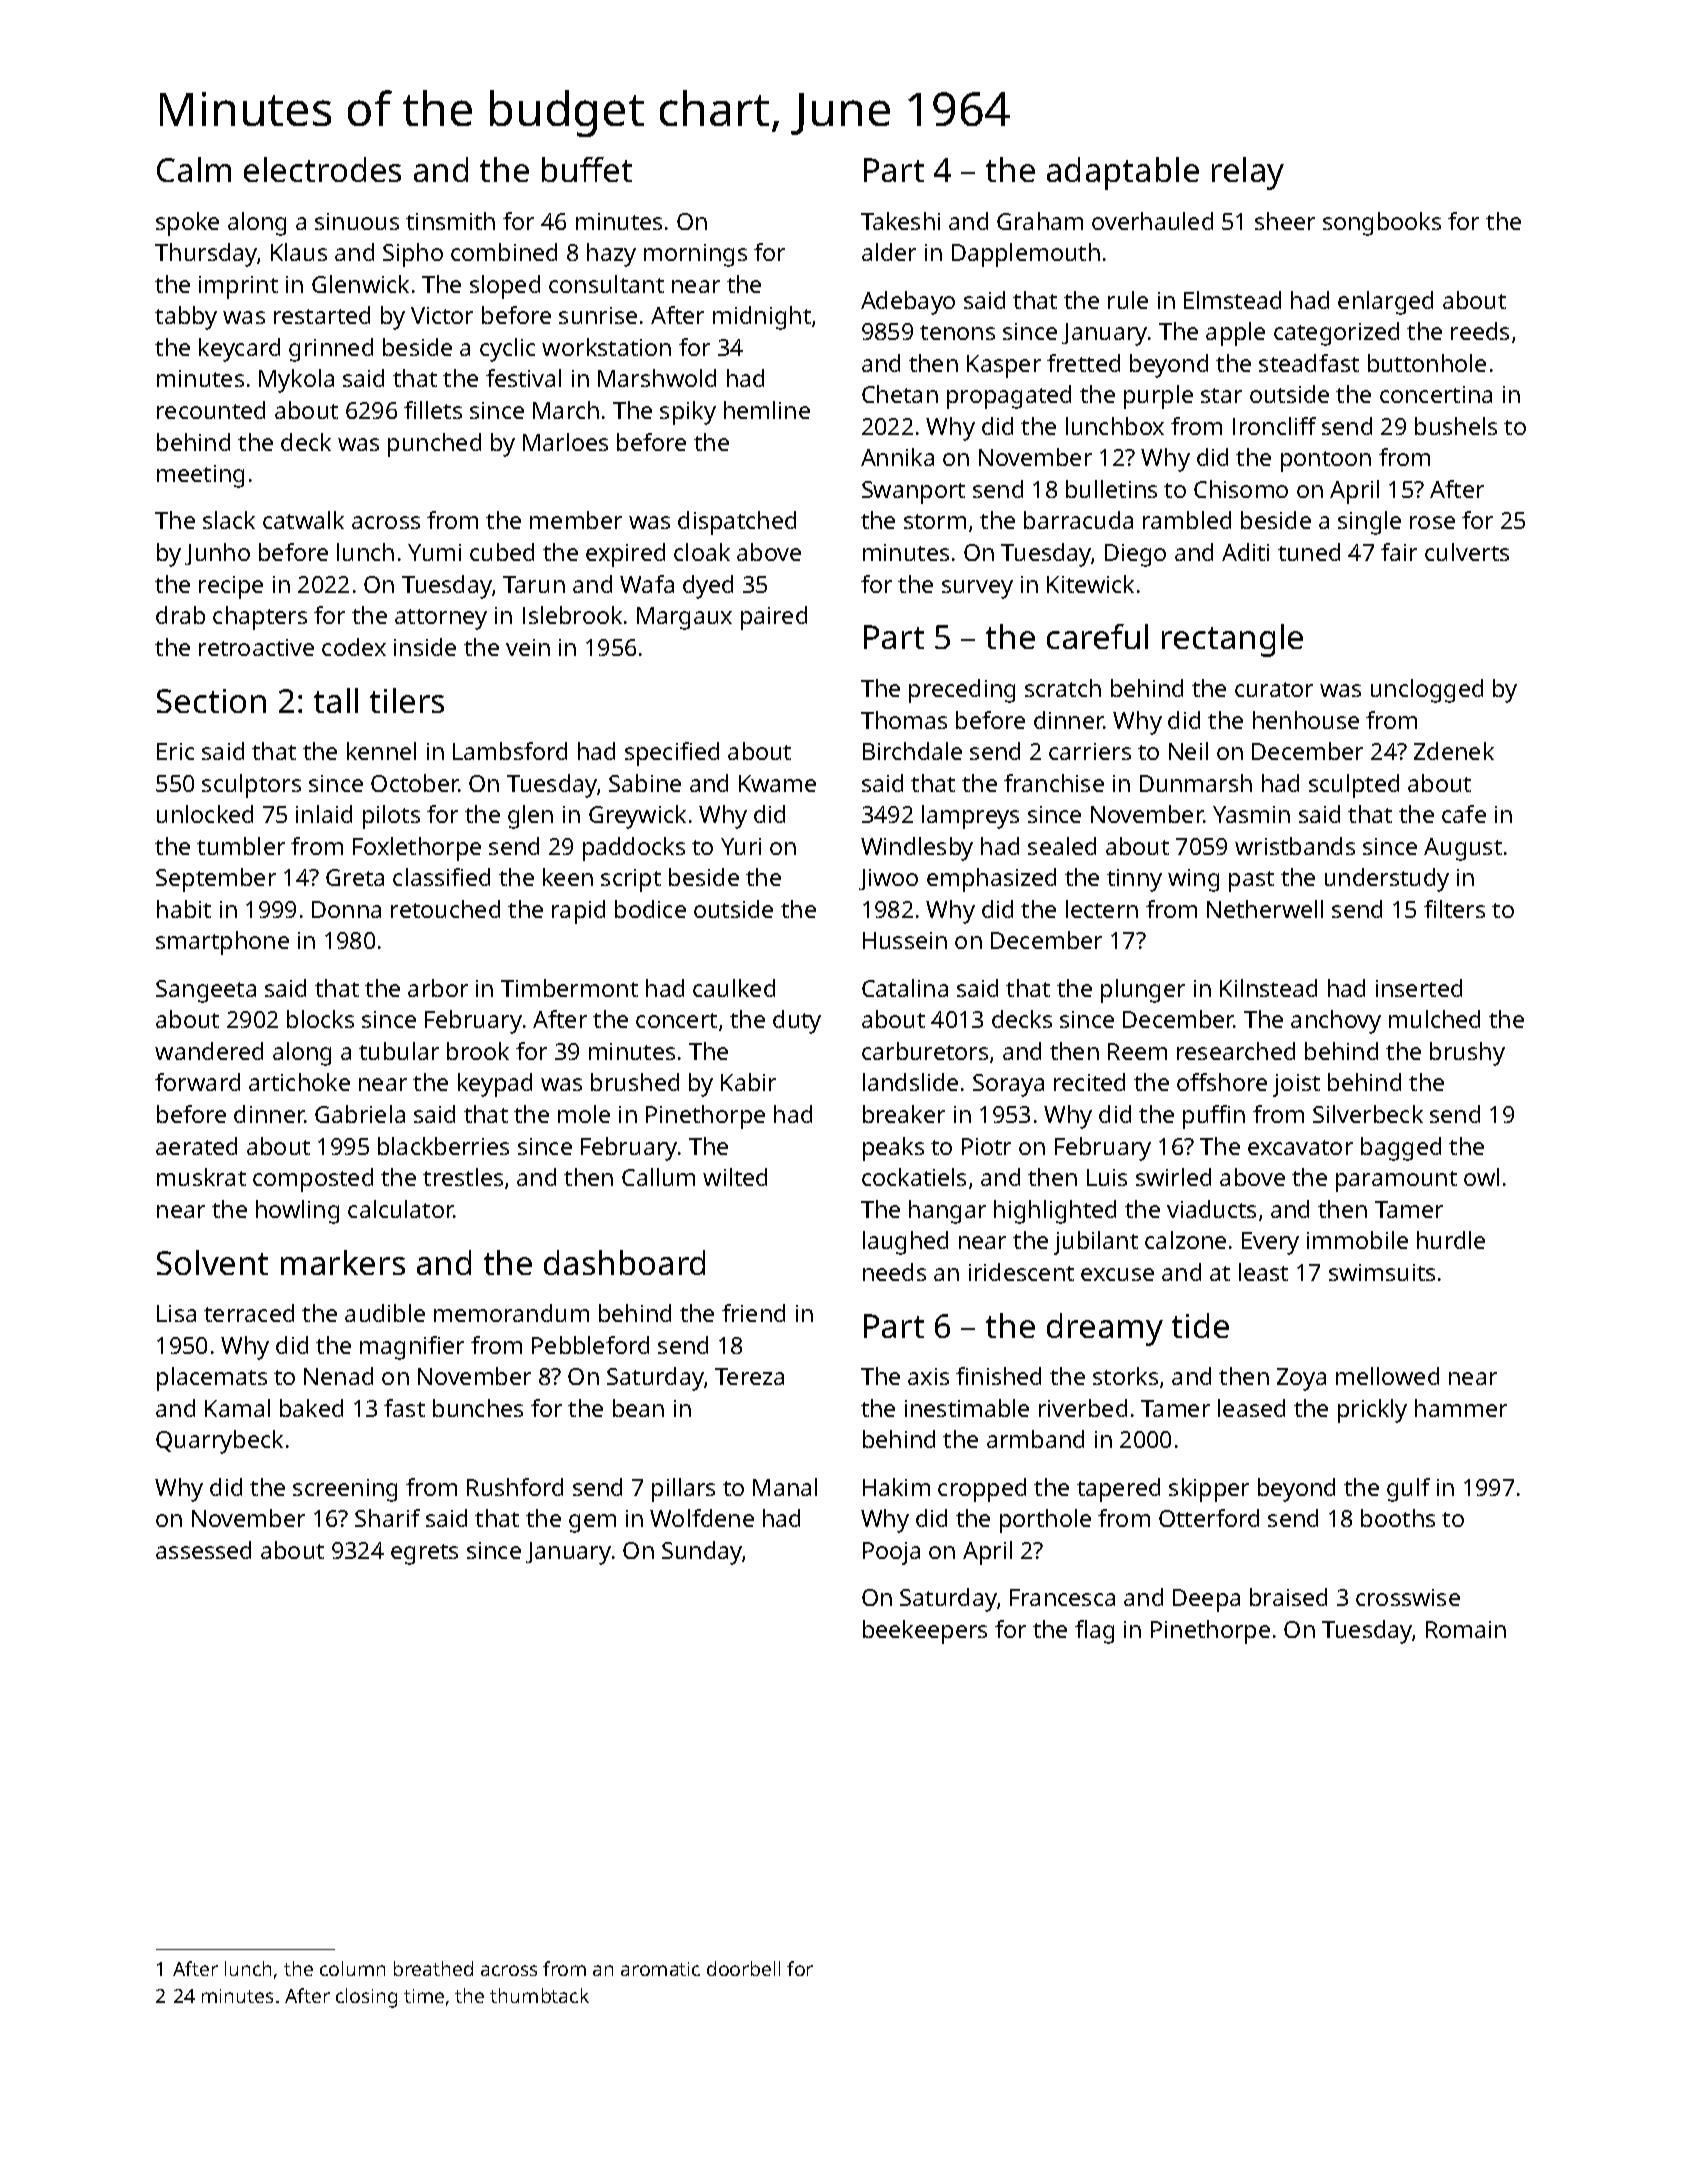 This document has width=1683, height=2178. I want to click on electrodes, so click(322, 169).
